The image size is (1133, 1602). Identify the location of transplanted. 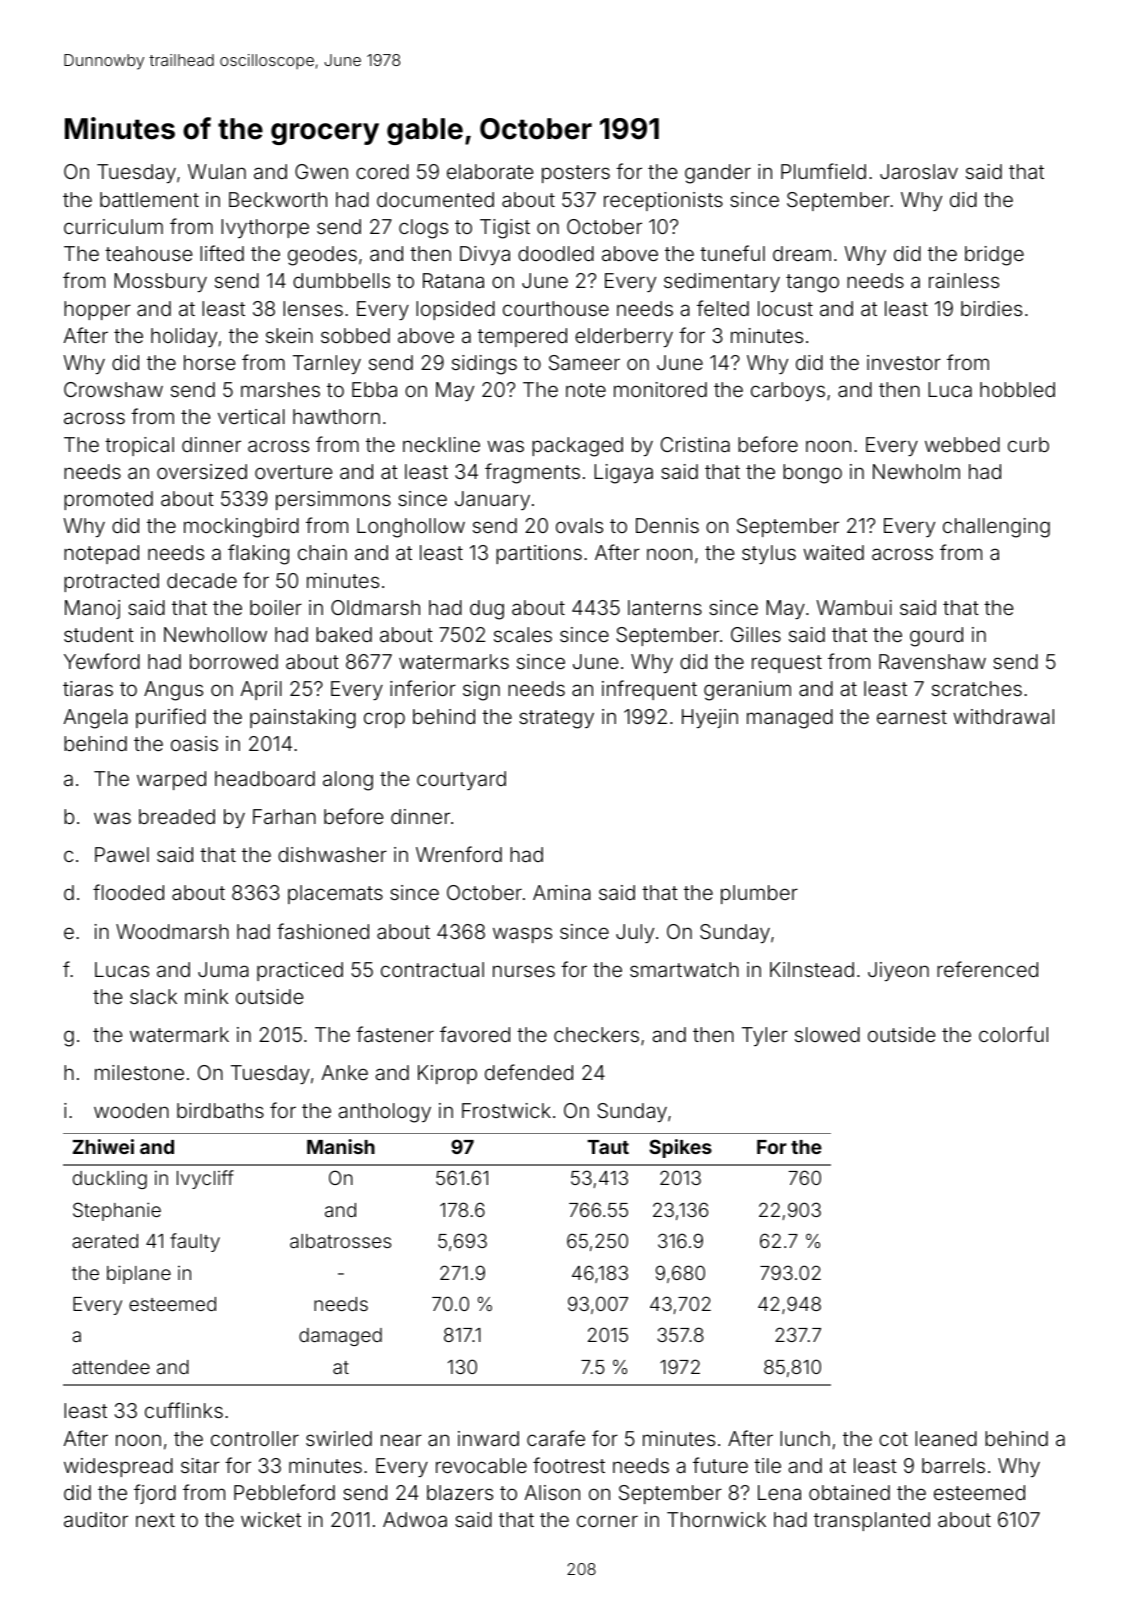
(872, 1521).
